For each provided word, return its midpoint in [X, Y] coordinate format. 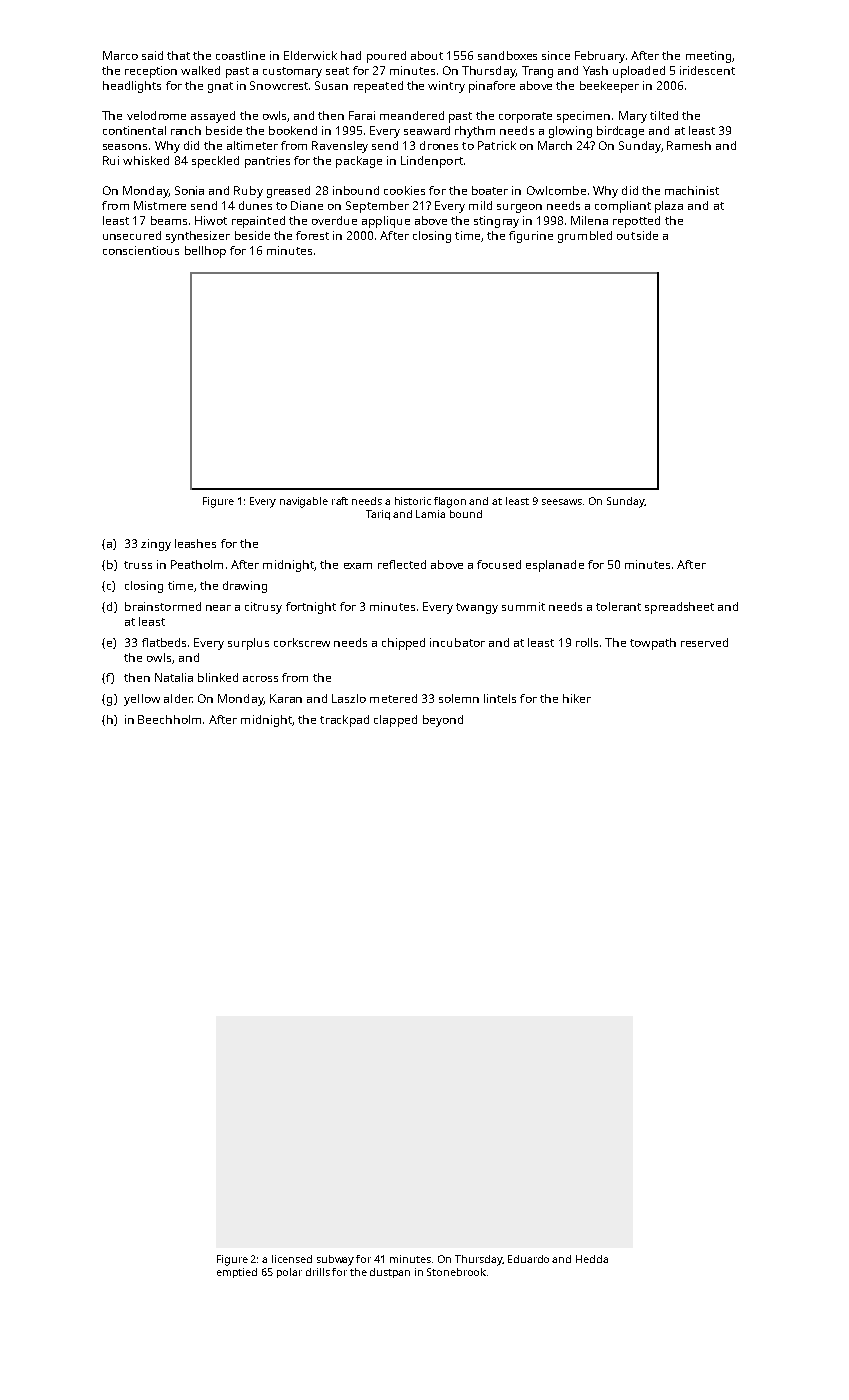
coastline [240, 55]
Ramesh [689, 145]
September [377, 207]
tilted [664, 115]
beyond [443, 721]
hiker [577, 698]
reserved [704, 642]
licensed [292, 1259]
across [260, 679]
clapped [395, 721]
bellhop [205, 252]
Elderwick [310, 55]
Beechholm [169, 719]
